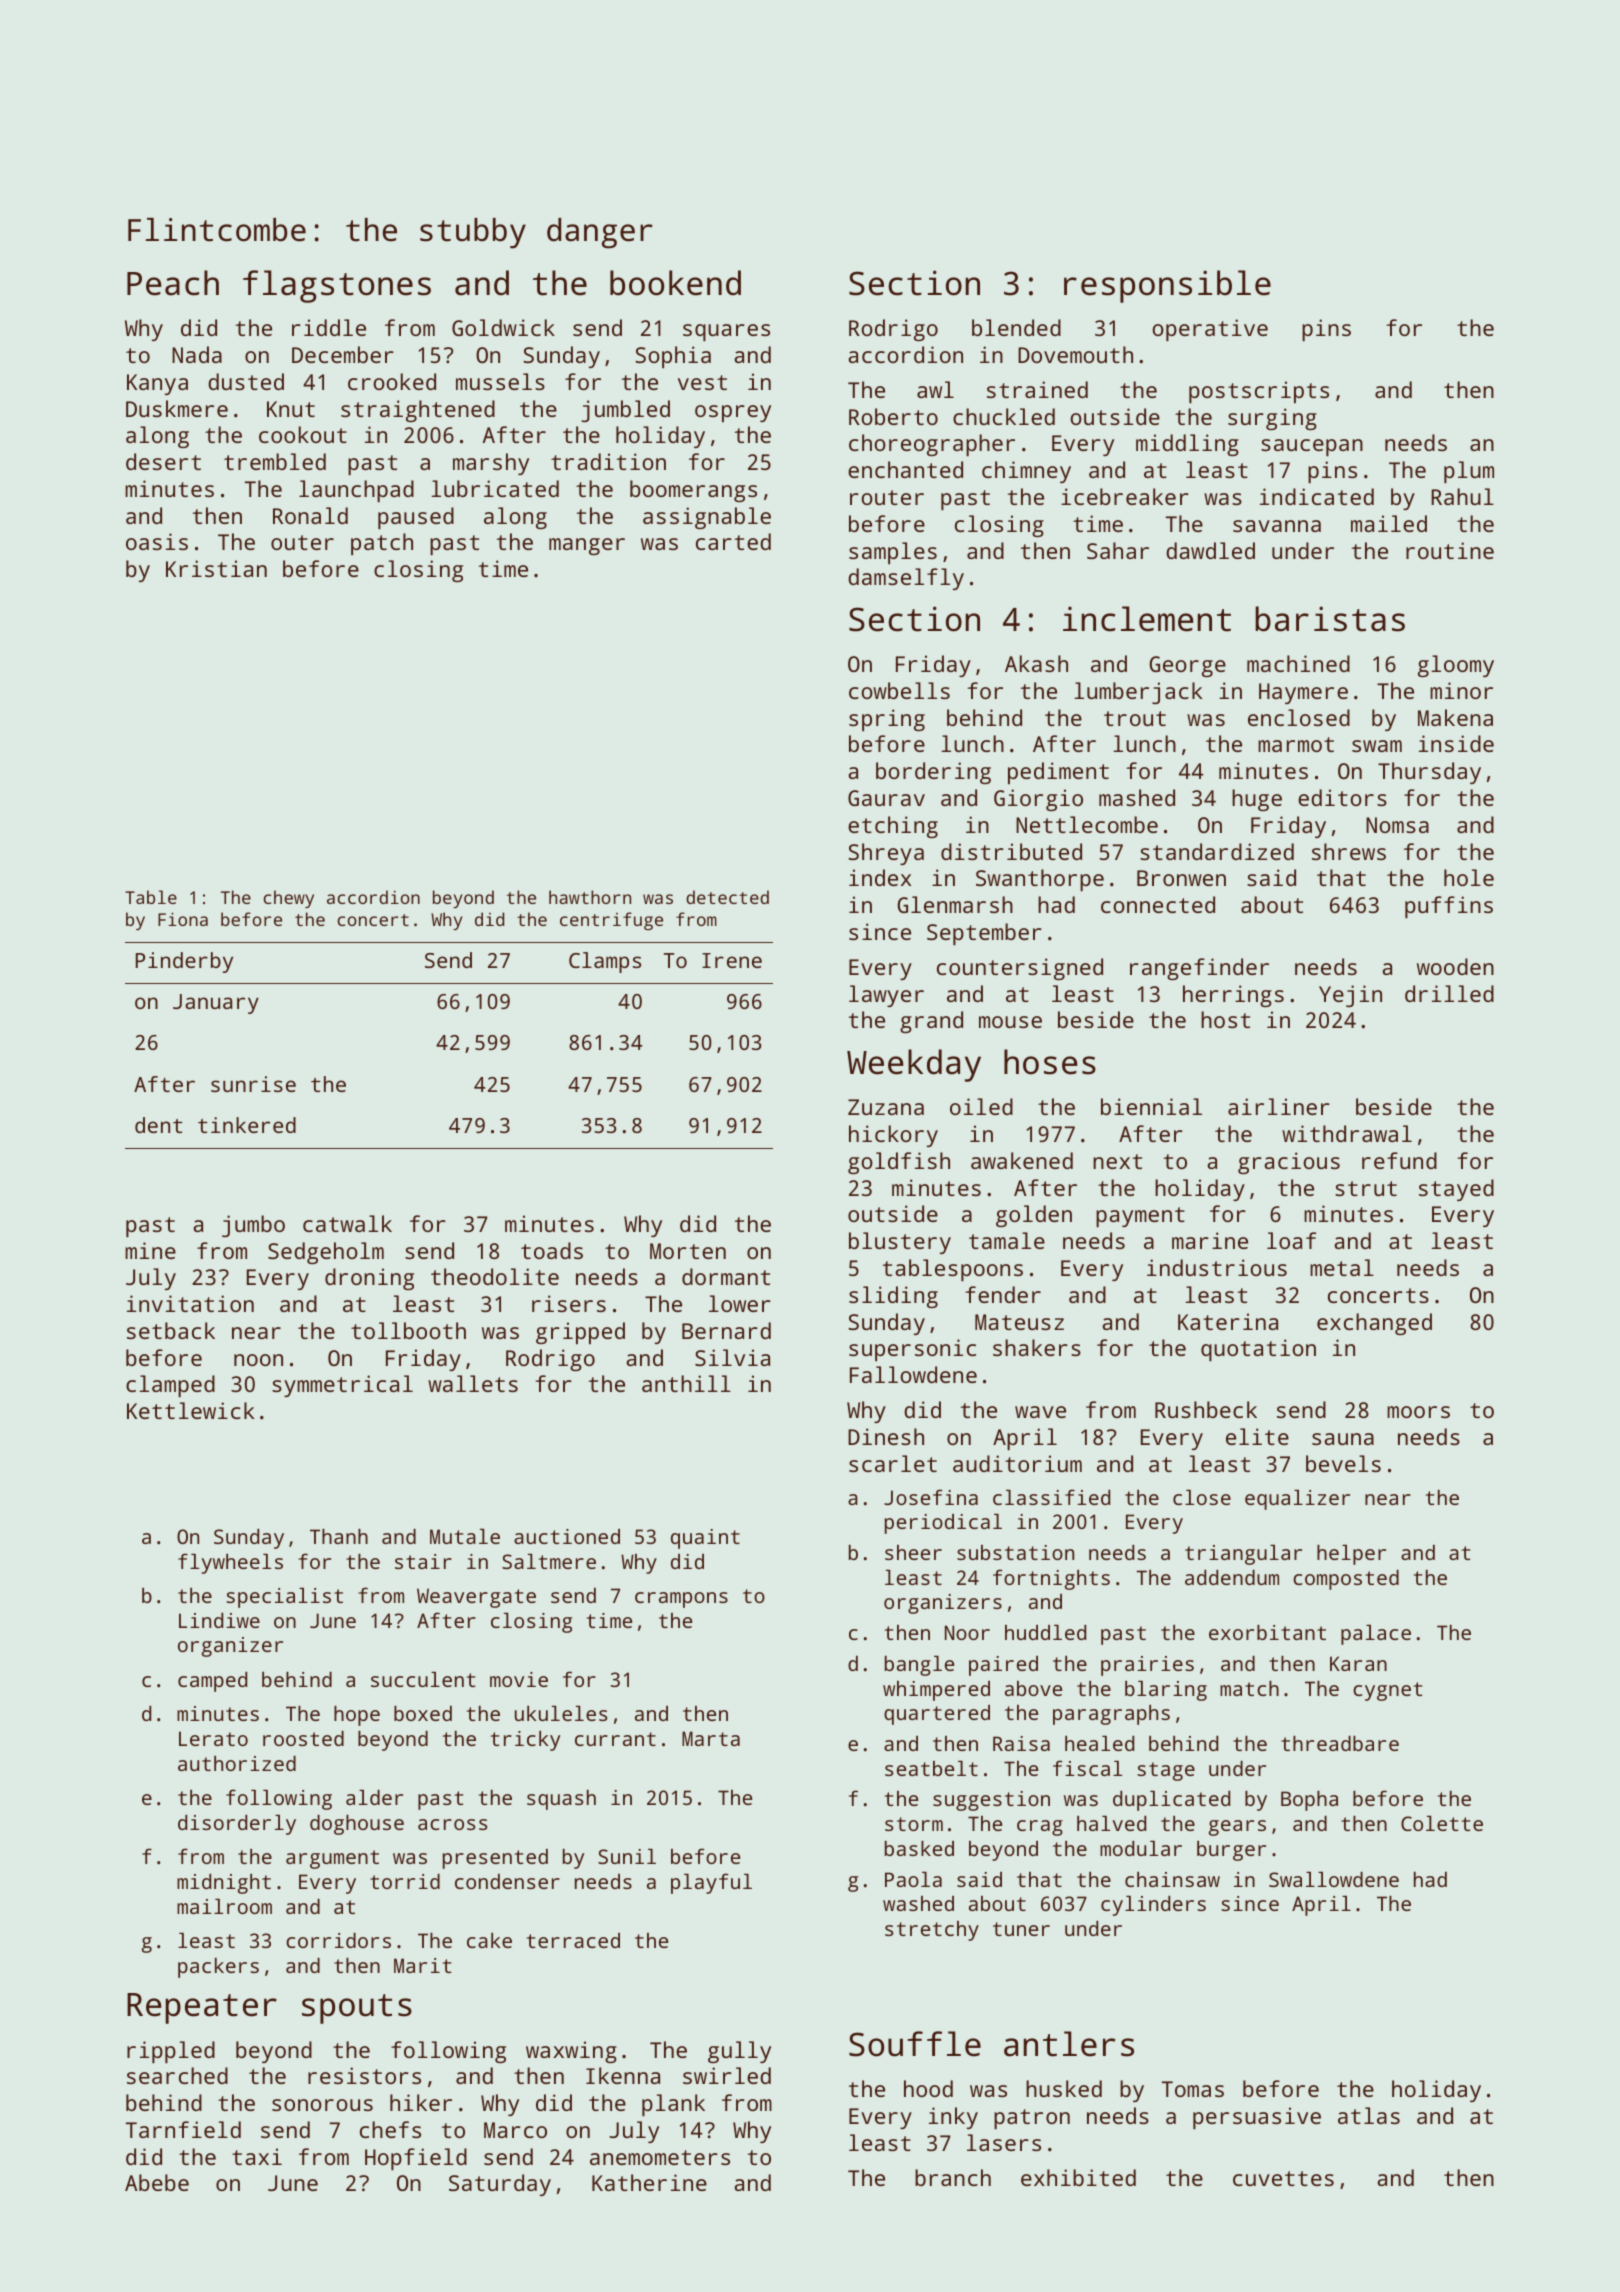 The height and width of the page is (2292, 1620). What do you see at coordinates (727, 897) in the page?
I see `detected` at bounding box center [727, 897].
